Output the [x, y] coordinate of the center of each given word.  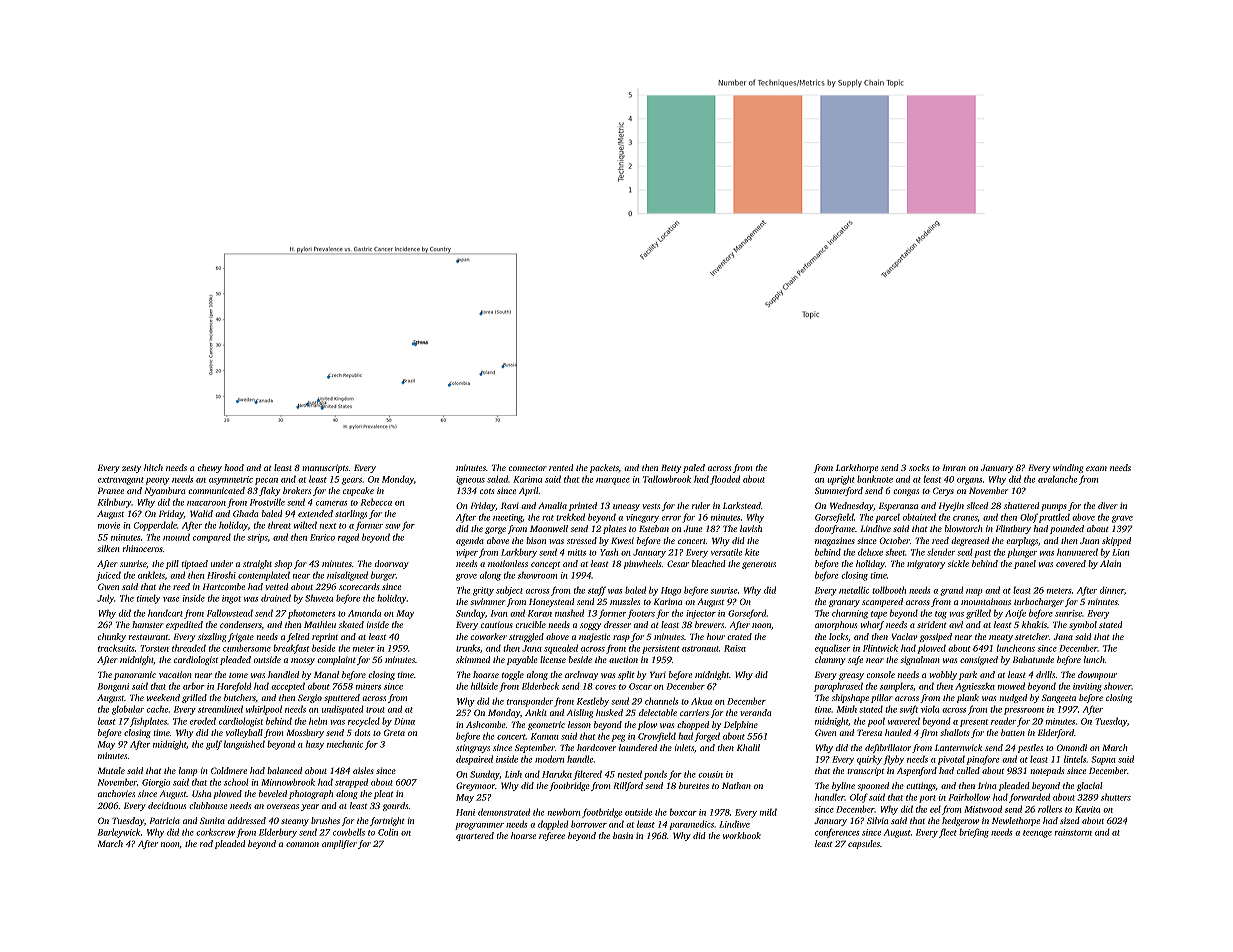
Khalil [748, 747]
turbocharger [1039, 602]
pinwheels [642, 564]
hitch [153, 467]
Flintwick [880, 648]
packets [604, 468]
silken [108, 548]
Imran [954, 467]
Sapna [1103, 760]
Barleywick [119, 833]
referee [552, 836]
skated [351, 624]
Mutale [111, 770]
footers [641, 614]
